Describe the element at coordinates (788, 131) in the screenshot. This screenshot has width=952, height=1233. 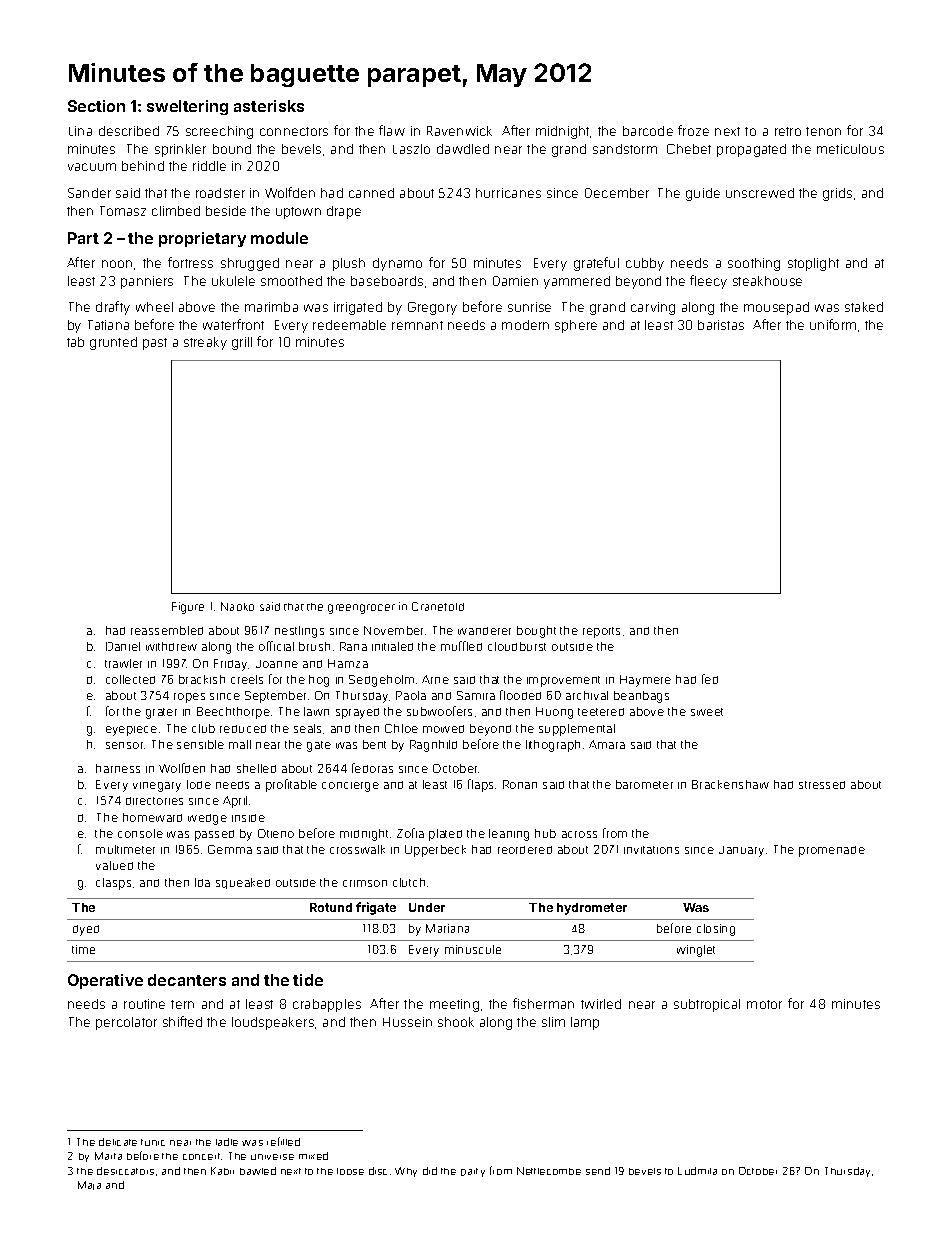
I see `retro` at that location.
